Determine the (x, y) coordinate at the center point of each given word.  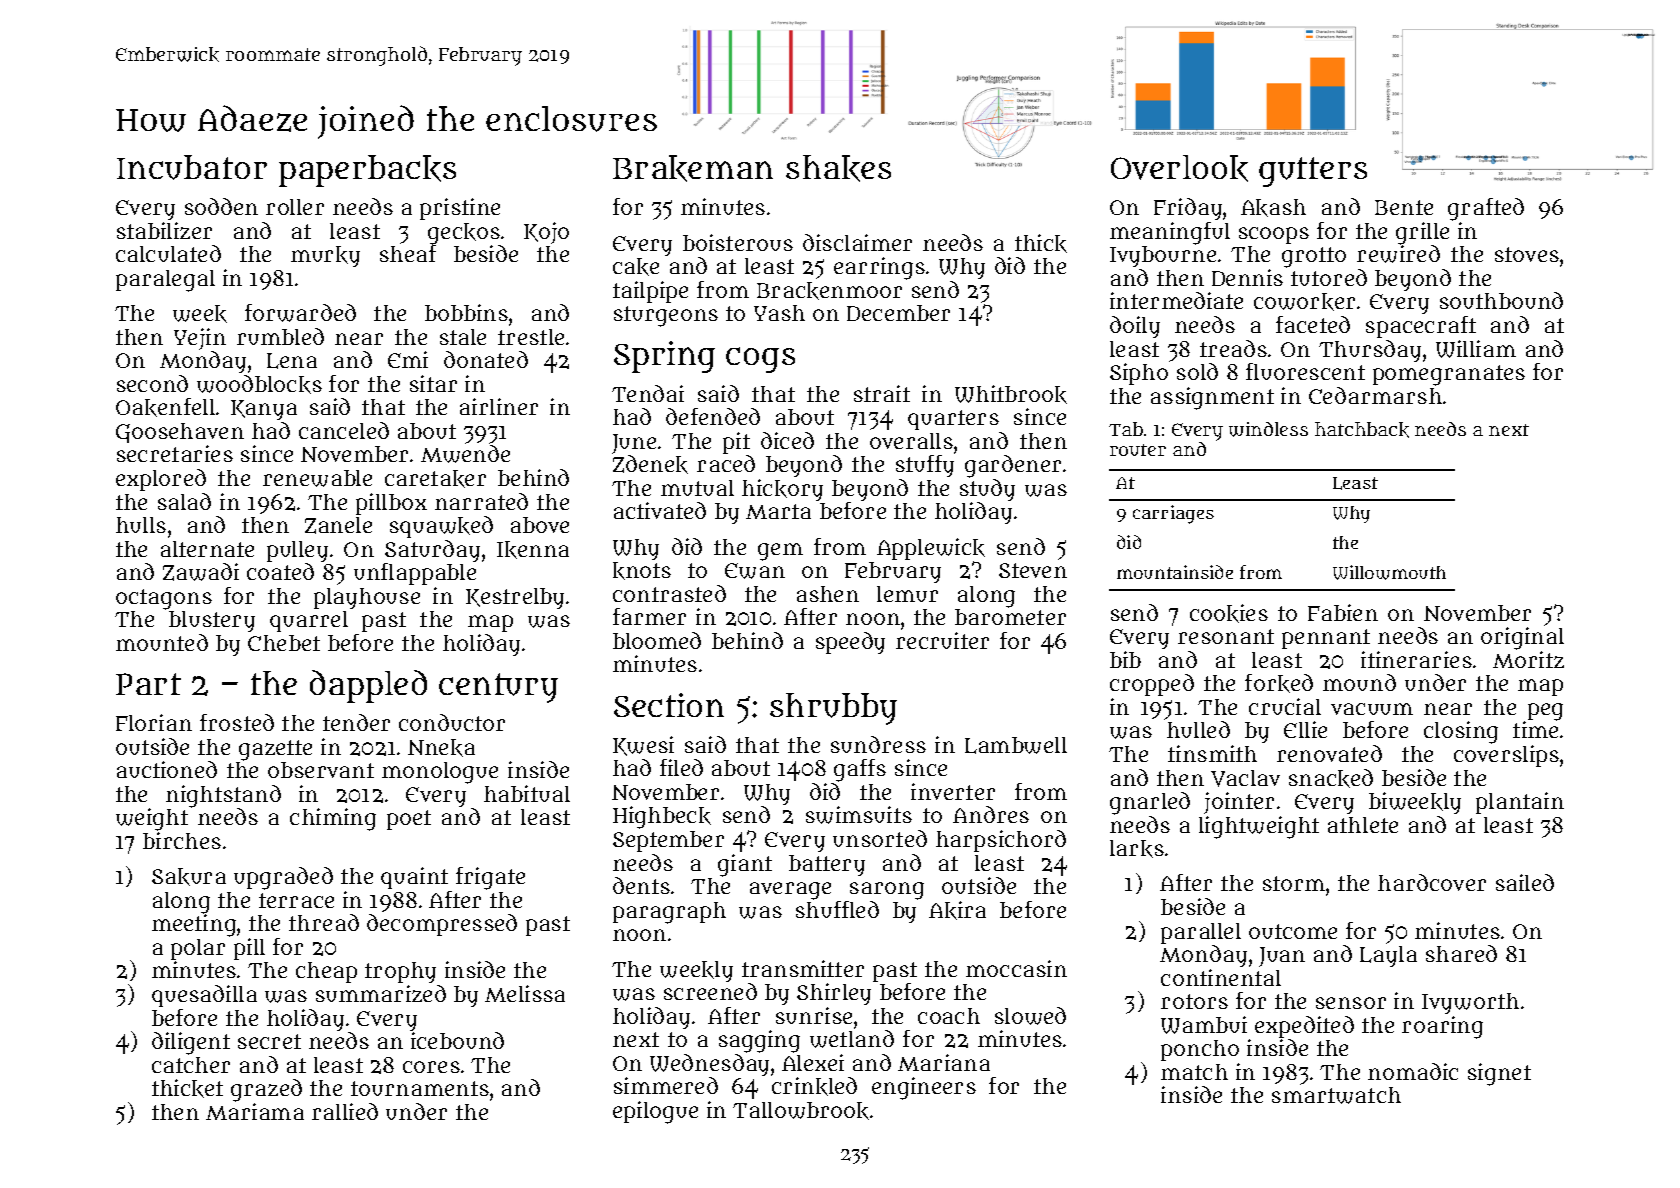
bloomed (657, 640)
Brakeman (693, 168)
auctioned (167, 769)
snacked (1331, 778)
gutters (1313, 172)
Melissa (525, 993)
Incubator (192, 167)
